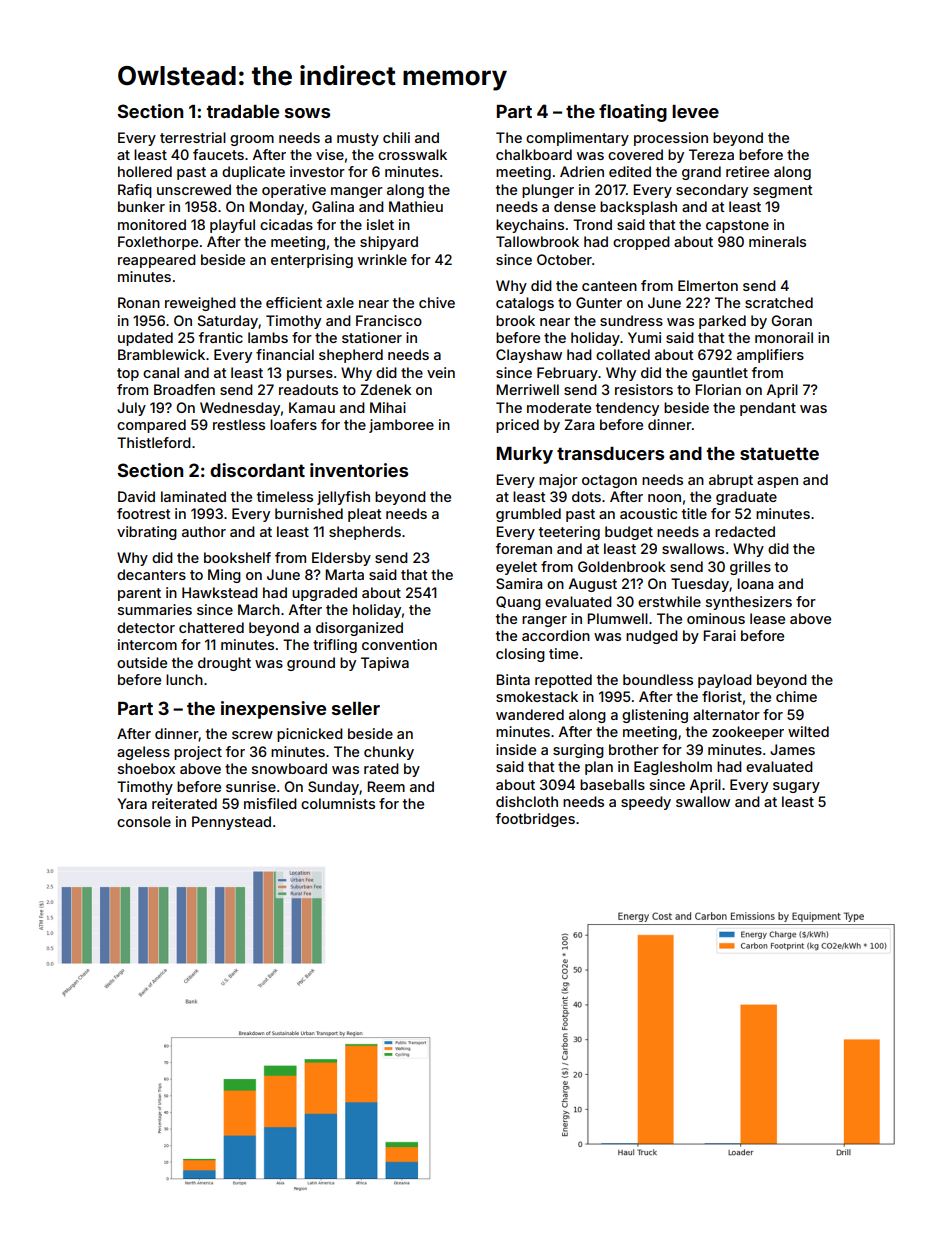  What do you see at coordinates (518, 603) in the screenshot?
I see `Quang` at bounding box center [518, 603].
